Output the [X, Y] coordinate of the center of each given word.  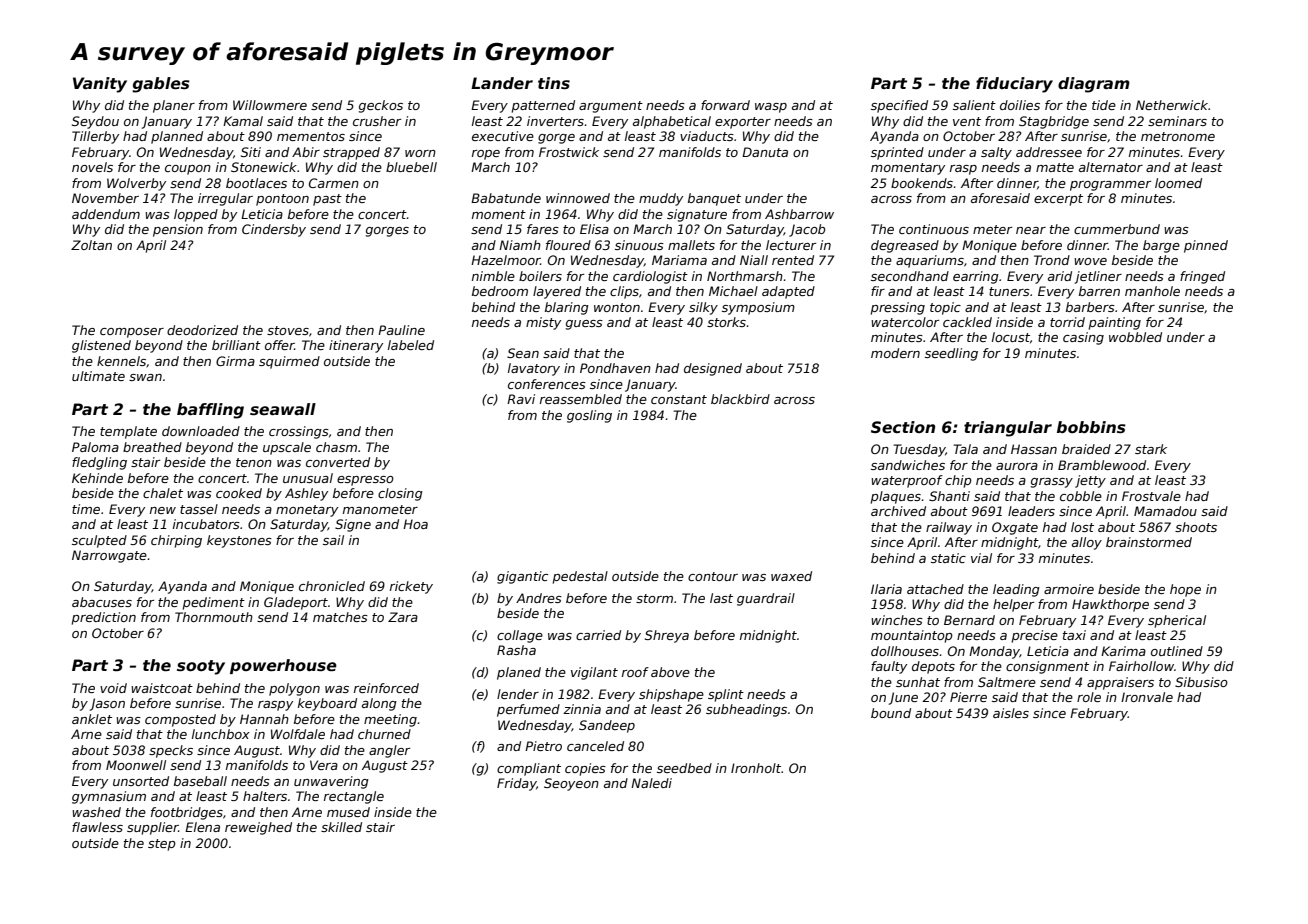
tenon [254, 462]
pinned [1206, 246]
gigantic [522, 577]
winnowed [578, 198]
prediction [104, 618]
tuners [1009, 291]
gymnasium [109, 797]
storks [726, 322]
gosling [589, 416]
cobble [1081, 496]
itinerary [356, 346]
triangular [1008, 429]
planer [174, 106]
